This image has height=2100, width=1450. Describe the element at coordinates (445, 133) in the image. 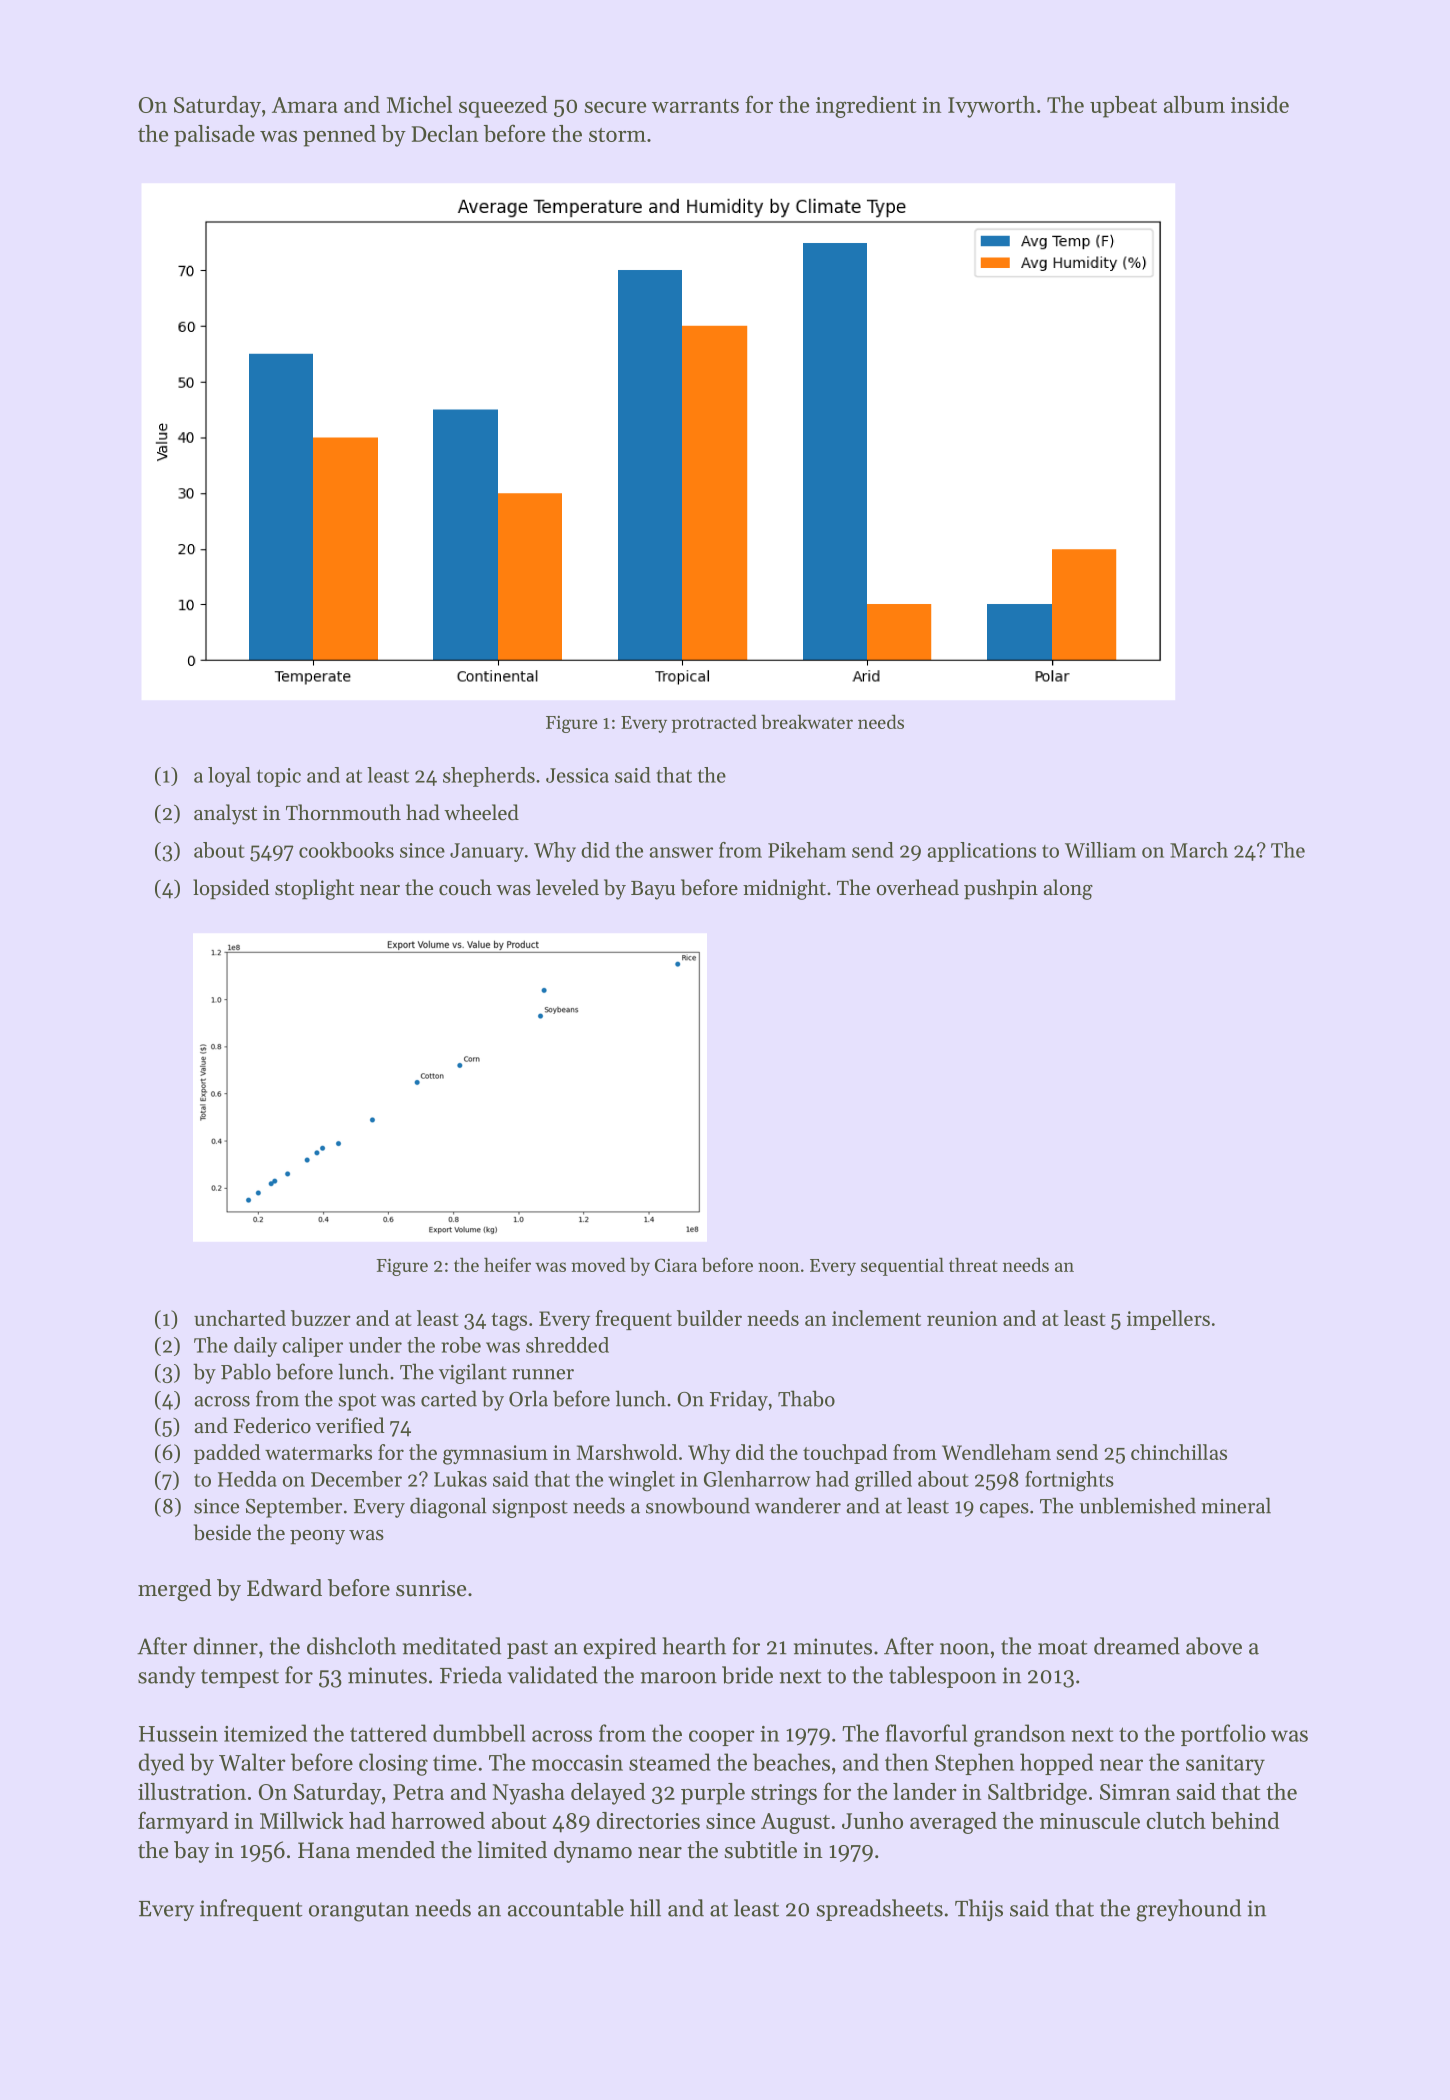

I see `Declan` at that location.
